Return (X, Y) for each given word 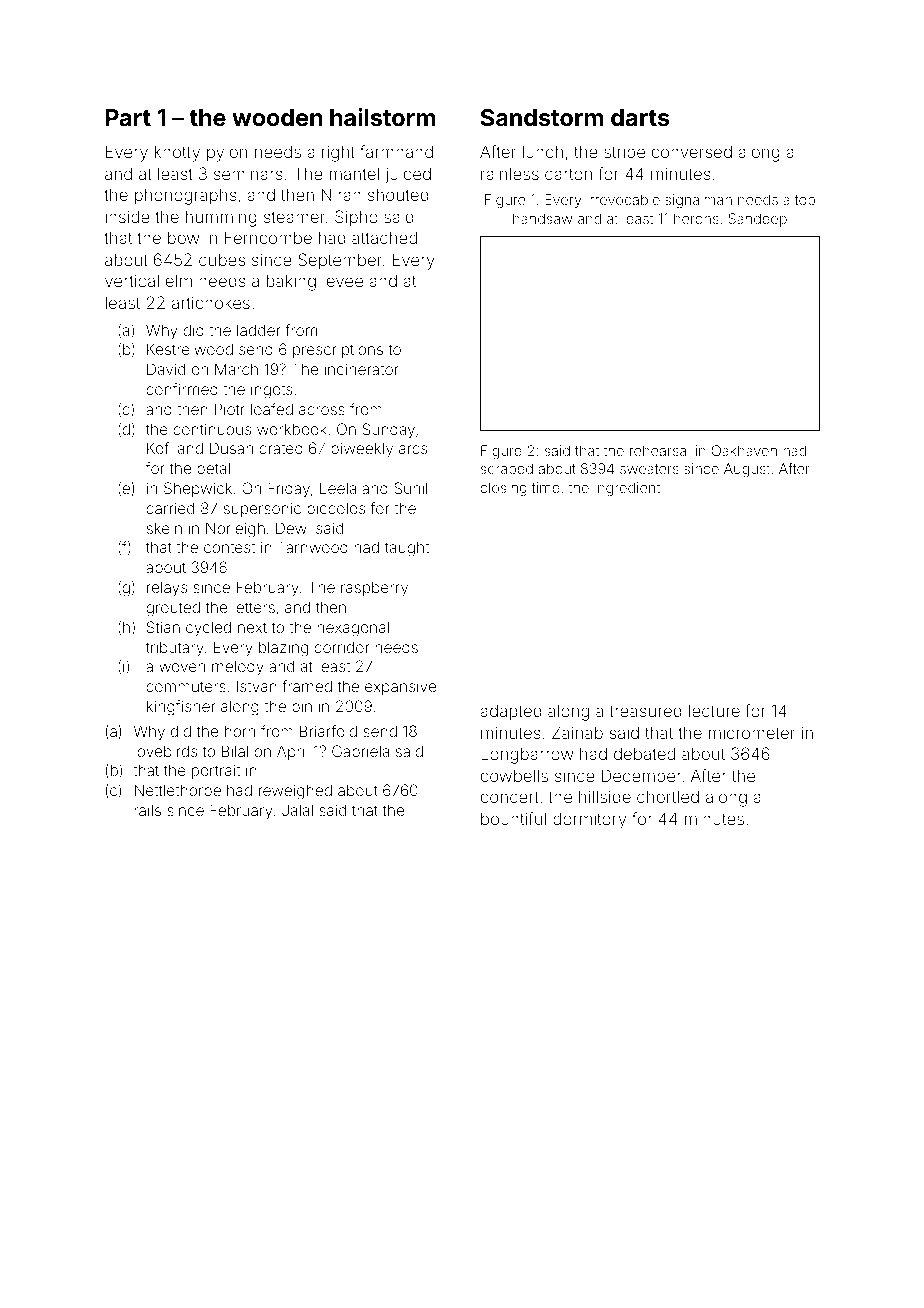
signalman (698, 201)
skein (164, 528)
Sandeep (757, 220)
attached (384, 237)
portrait (216, 771)
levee (343, 281)
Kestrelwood (190, 349)
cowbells (514, 775)
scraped (507, 470)
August (747, 470)
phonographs (186, 196)
